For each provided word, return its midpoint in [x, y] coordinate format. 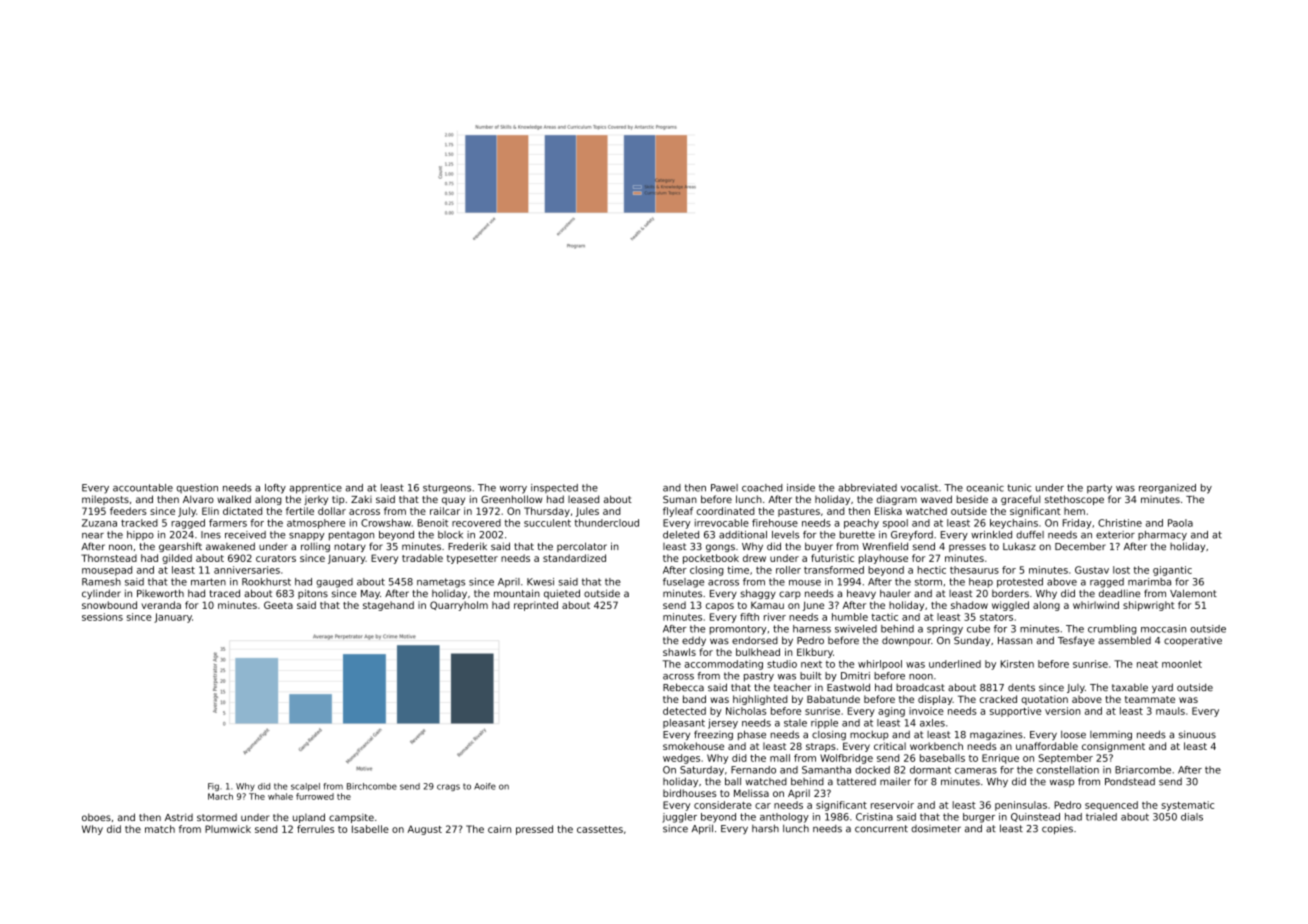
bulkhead [758, 652]
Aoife [485, 786]
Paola [1180, 523]
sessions [102, 617]
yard [1162, 688]
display [935, 700]
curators [276, 558]
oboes [96, 817]
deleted [681, 535]
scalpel [305, 787]
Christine [1120, 523]
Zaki [361, 499]
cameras [976, 771]
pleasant [684, 723]
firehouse [775, 523]
